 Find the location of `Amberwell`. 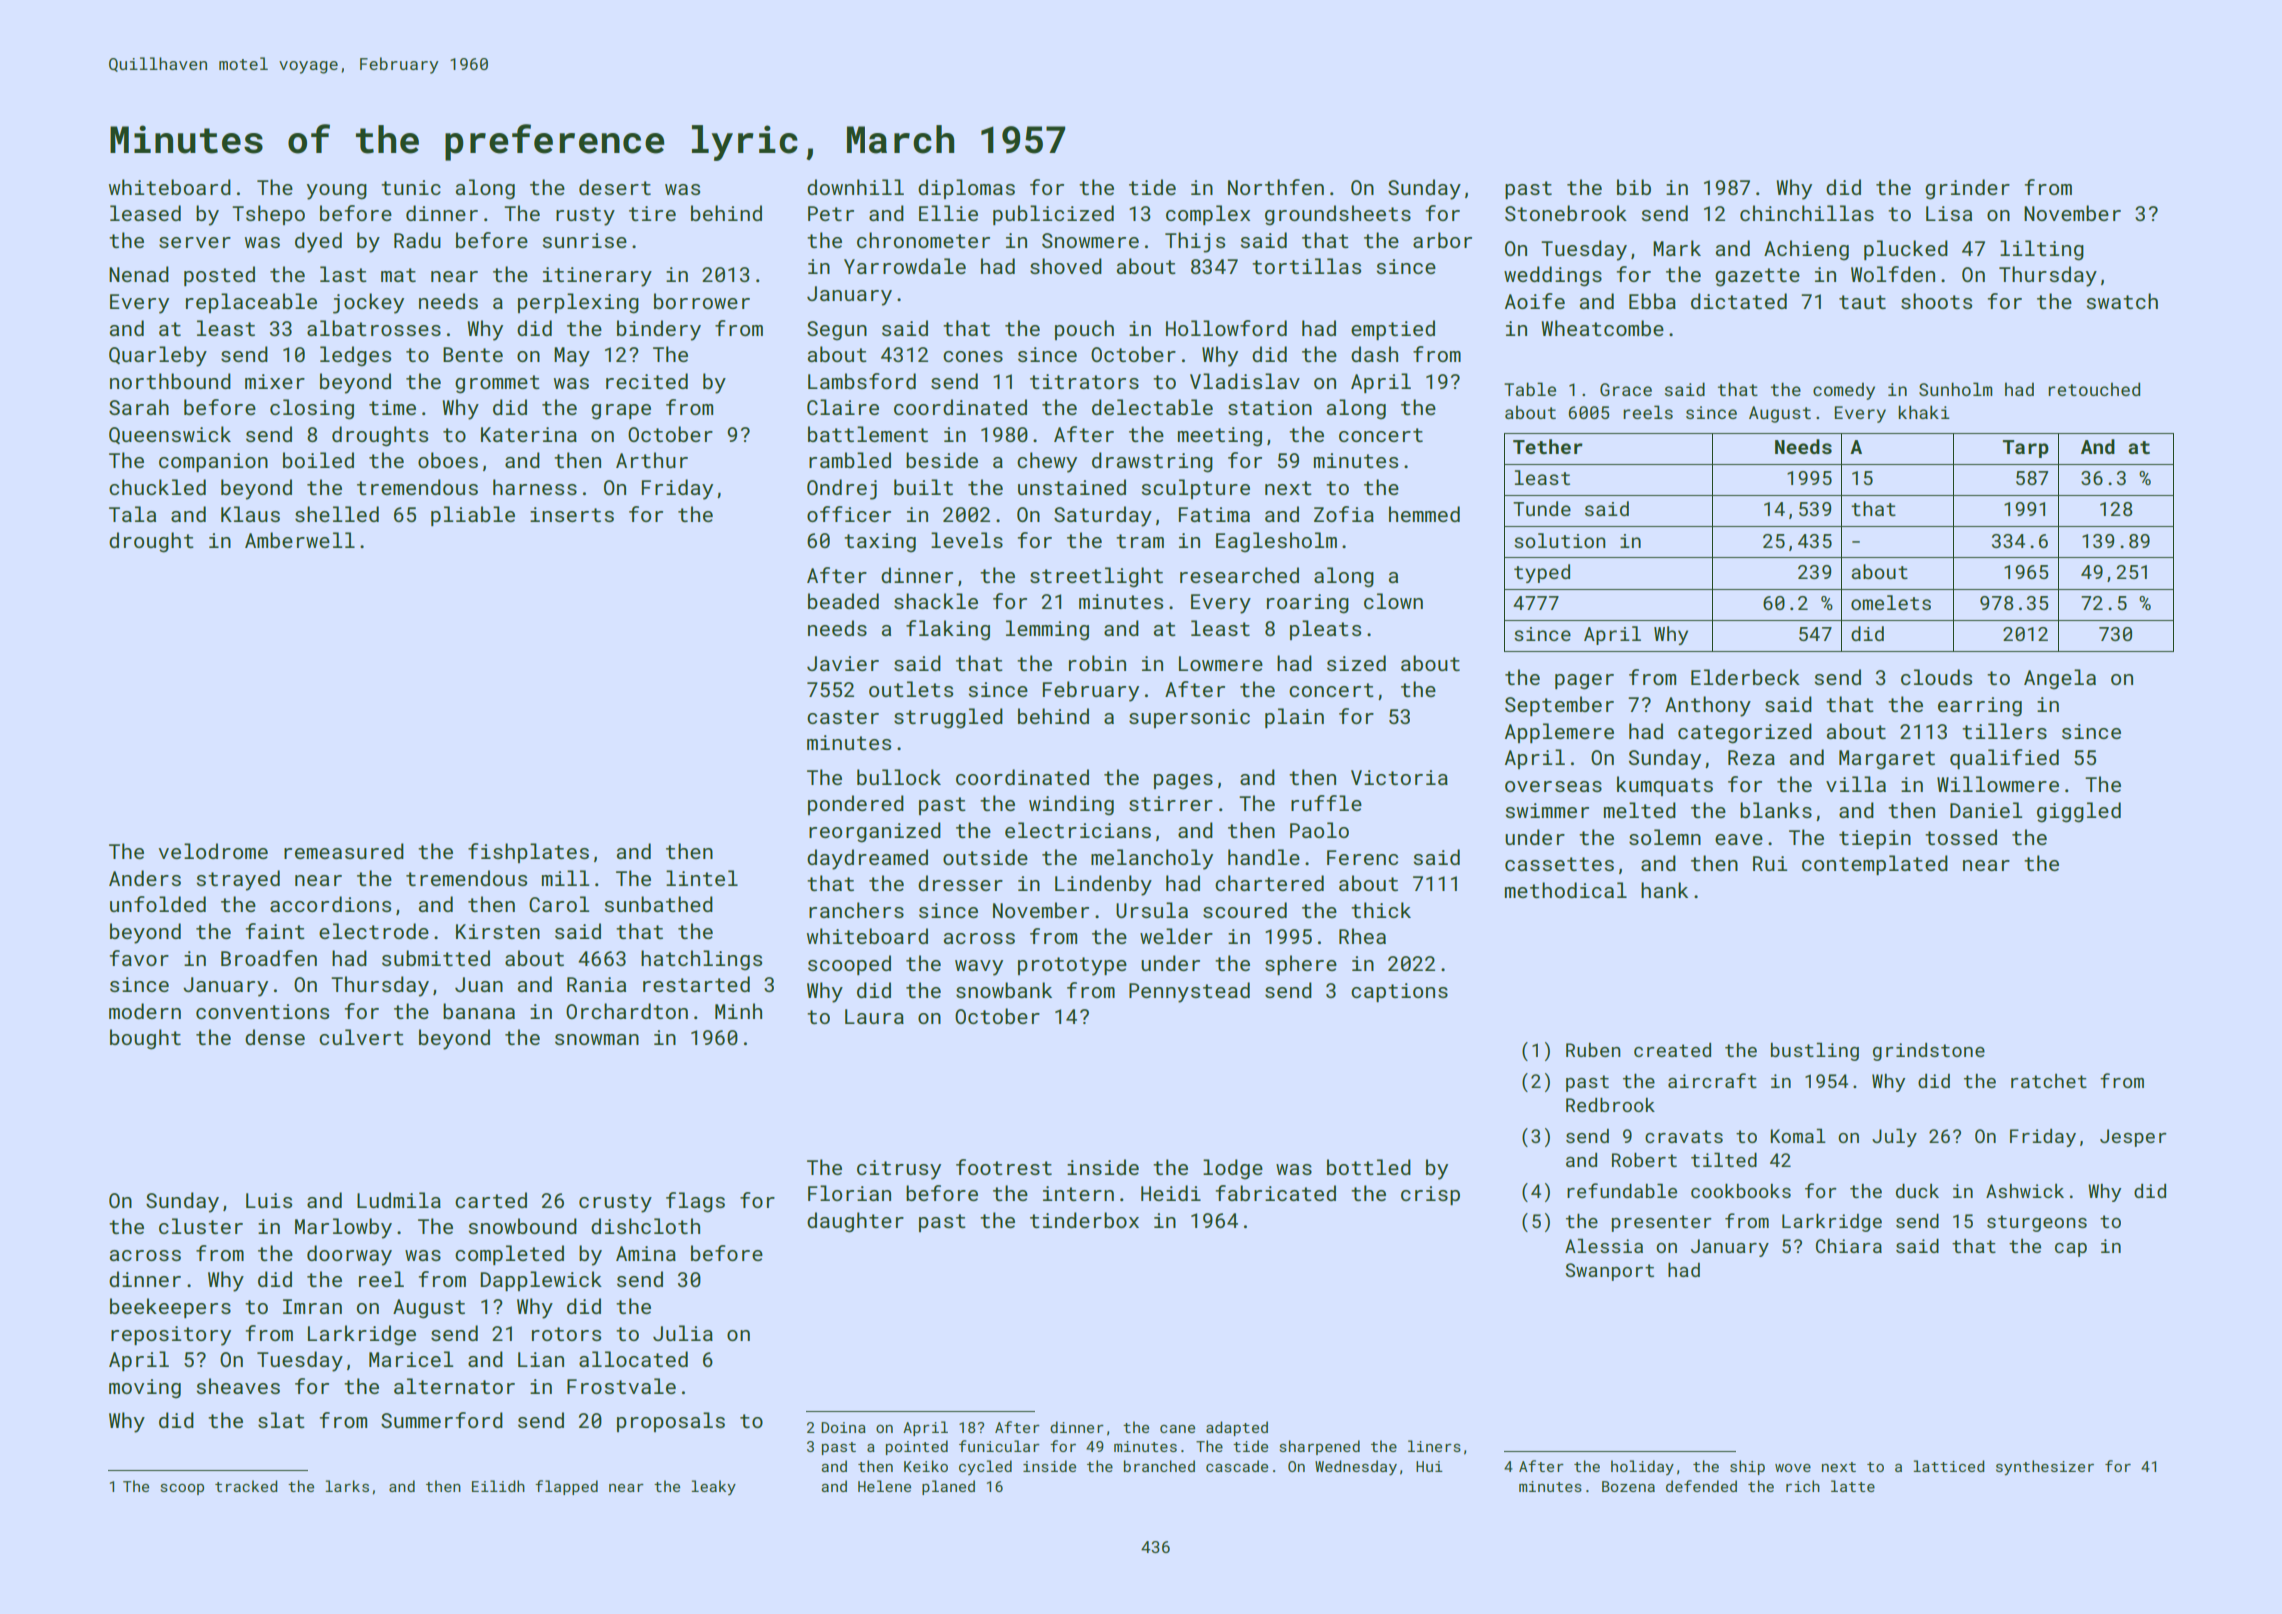

Amberwell is located at coordinates (300, 540).
